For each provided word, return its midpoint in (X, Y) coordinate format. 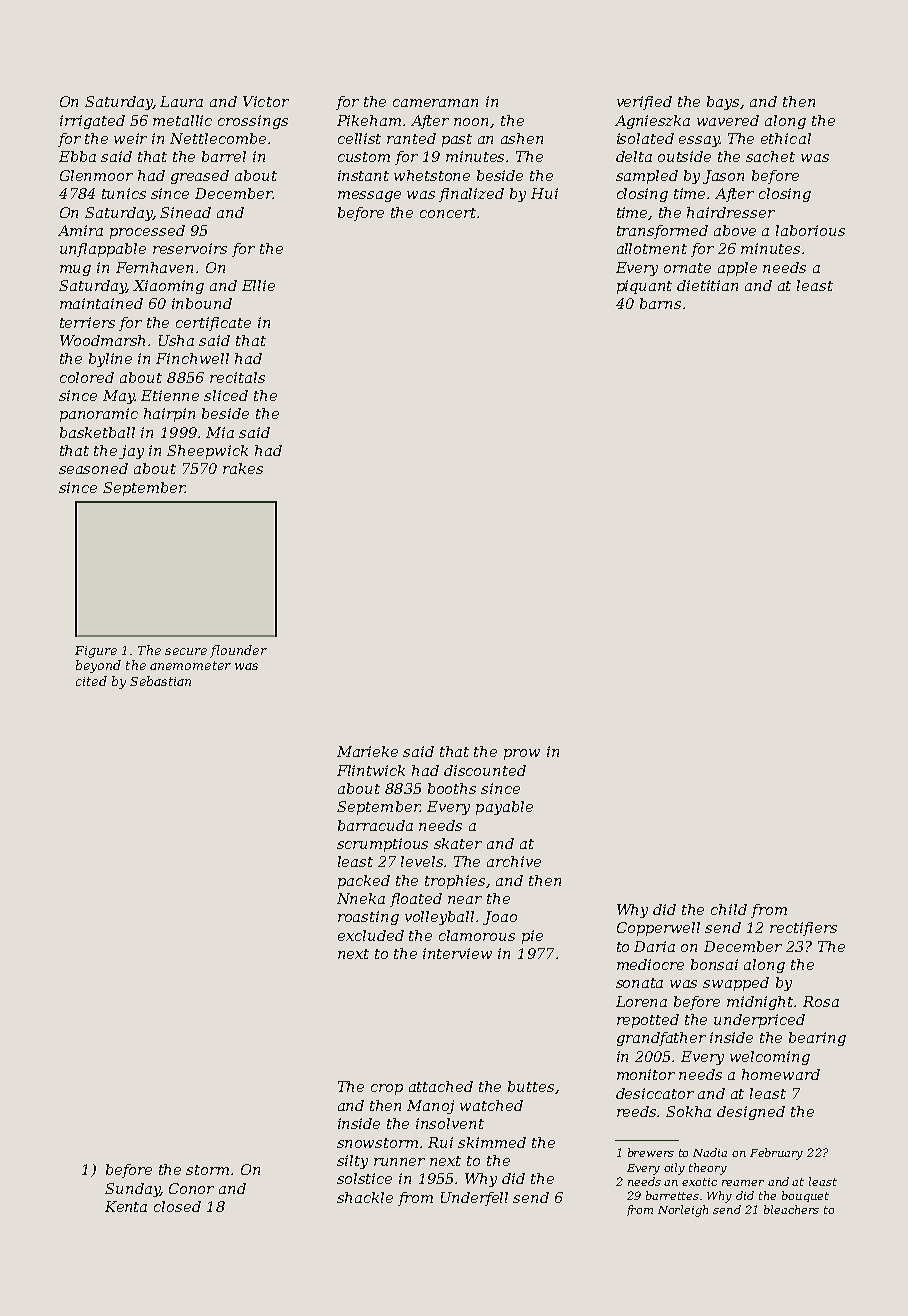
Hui (544, 193)
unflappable (103, 250)
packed (364, 882)
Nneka (361, 898)
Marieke (367, 751)
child (729, 909)
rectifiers (803, 929)
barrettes (672, 1195)
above (735, 230)
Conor (191, 1188)
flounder (238, 651)
